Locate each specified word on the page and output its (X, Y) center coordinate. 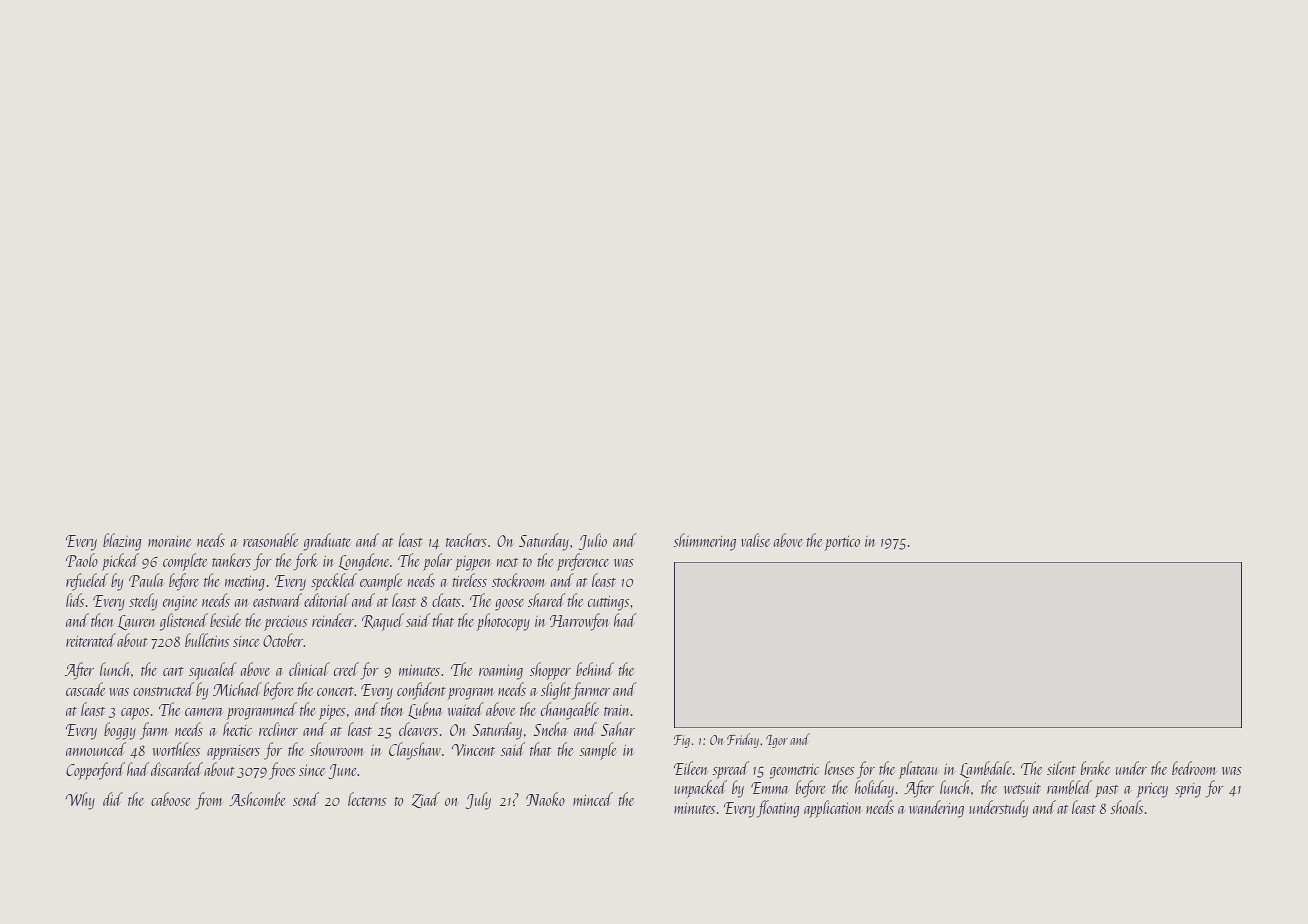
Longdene (364, 562)
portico (842, 543)
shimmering (705, 542)
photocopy (503, 622)
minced (593, 799)
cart (173, 671)
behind (595, 669)
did (113, 799)
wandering (936, 809)
